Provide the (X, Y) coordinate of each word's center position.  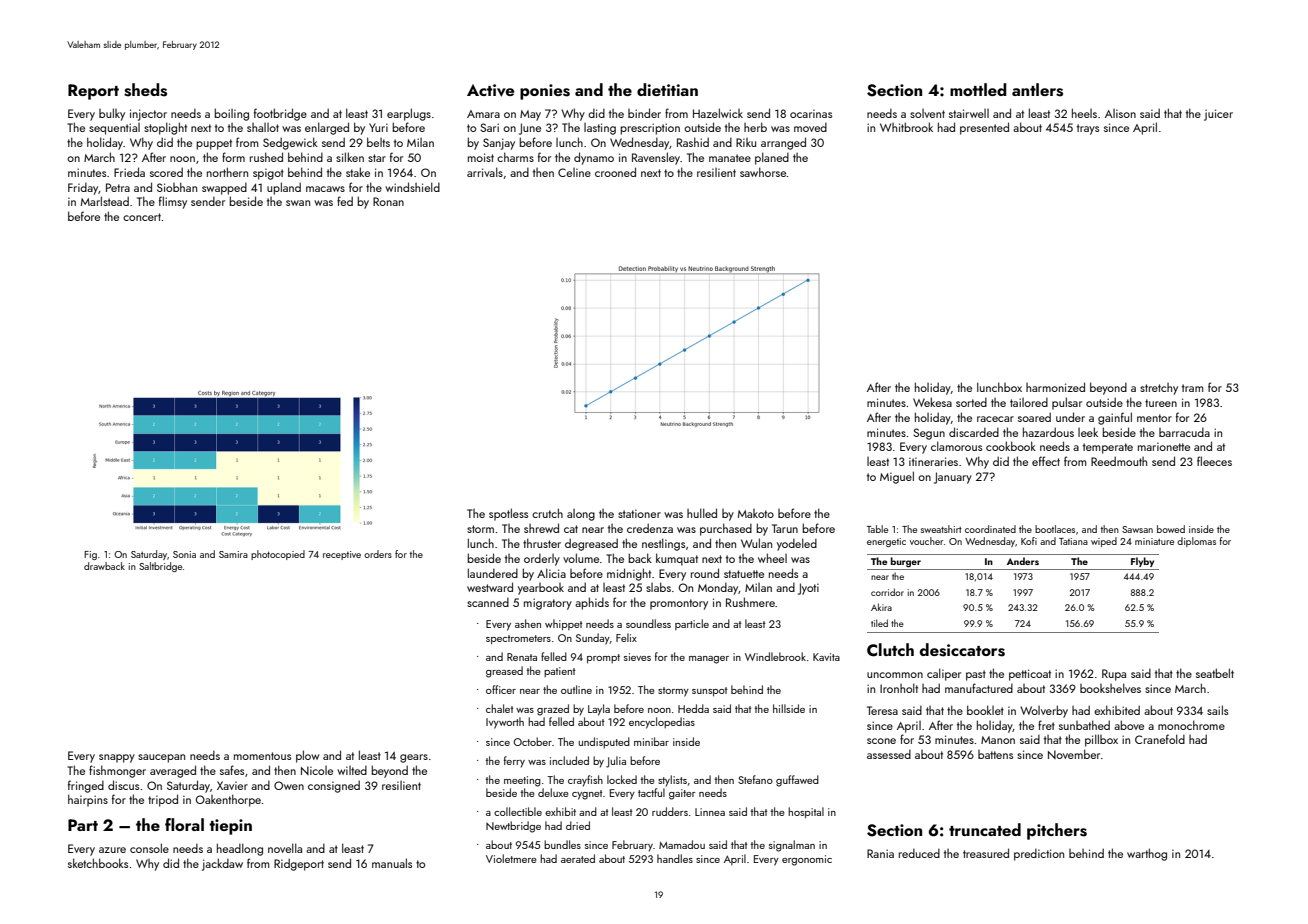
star (377, 158)
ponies (545, 92)
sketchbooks (98, 863)
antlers (1037, 90)
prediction (1039, 854)
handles (675, 858)
